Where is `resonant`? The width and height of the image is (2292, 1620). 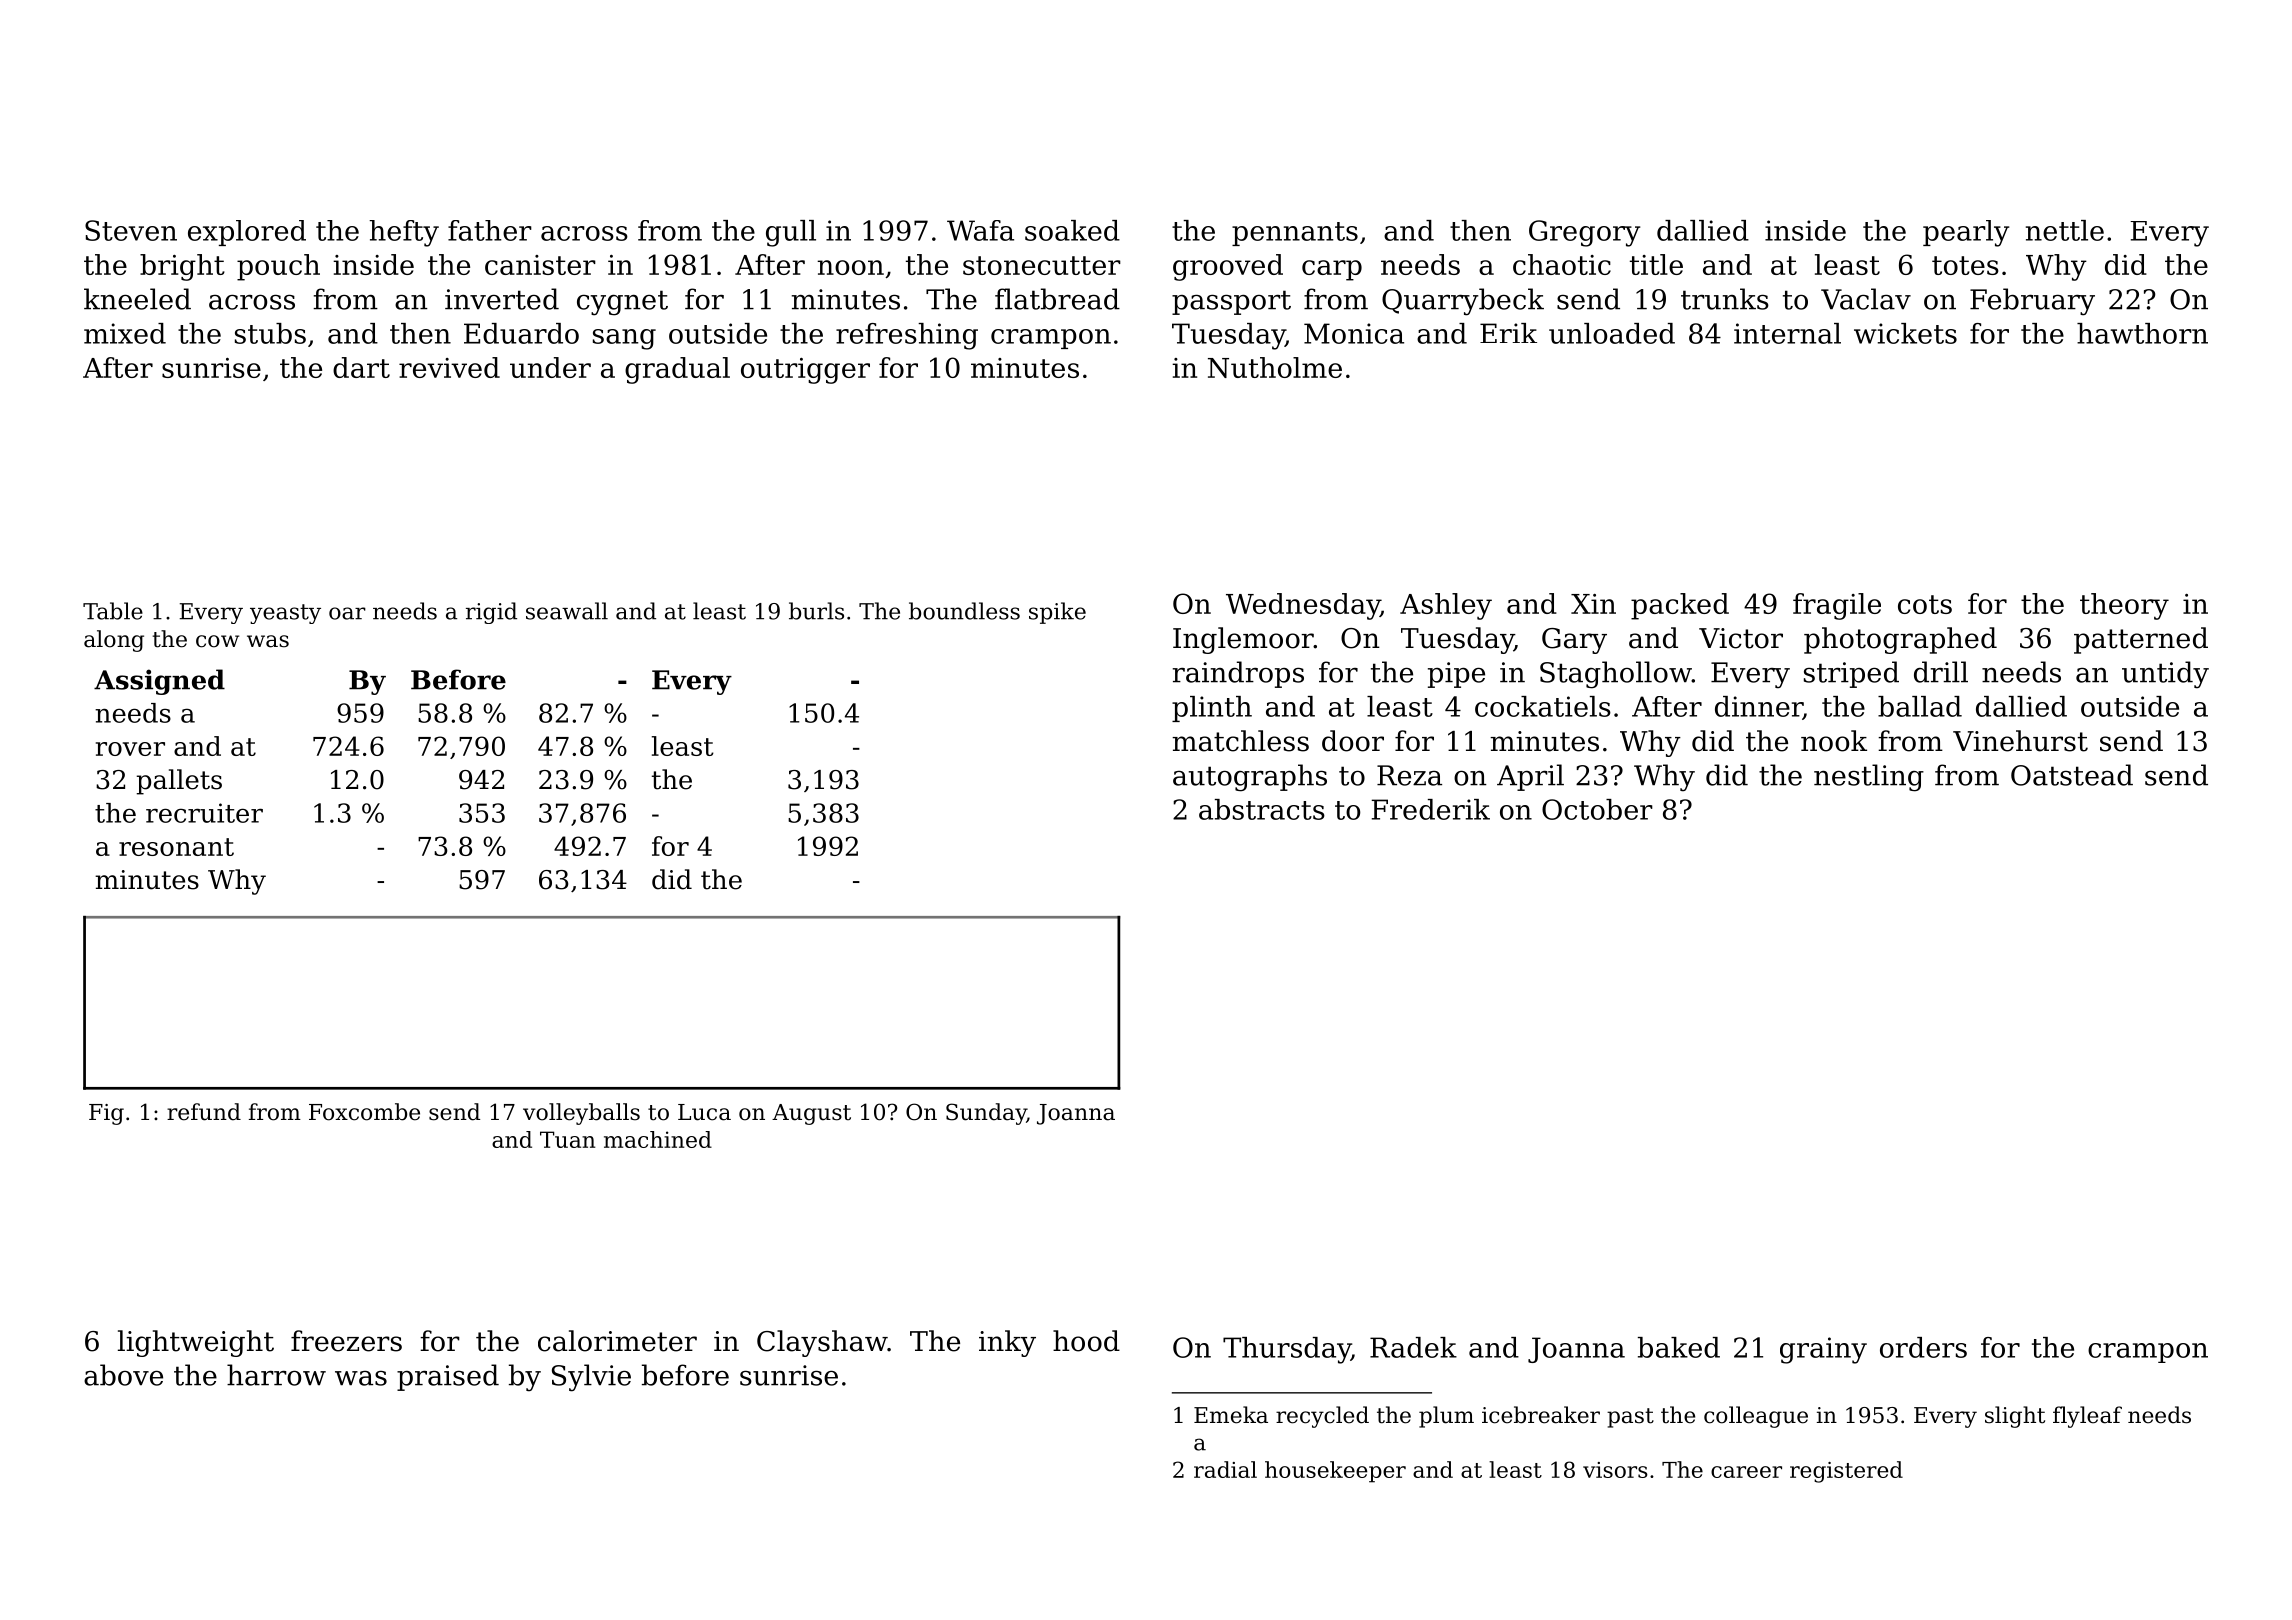
resonant is located at coordinates (176, 847).
